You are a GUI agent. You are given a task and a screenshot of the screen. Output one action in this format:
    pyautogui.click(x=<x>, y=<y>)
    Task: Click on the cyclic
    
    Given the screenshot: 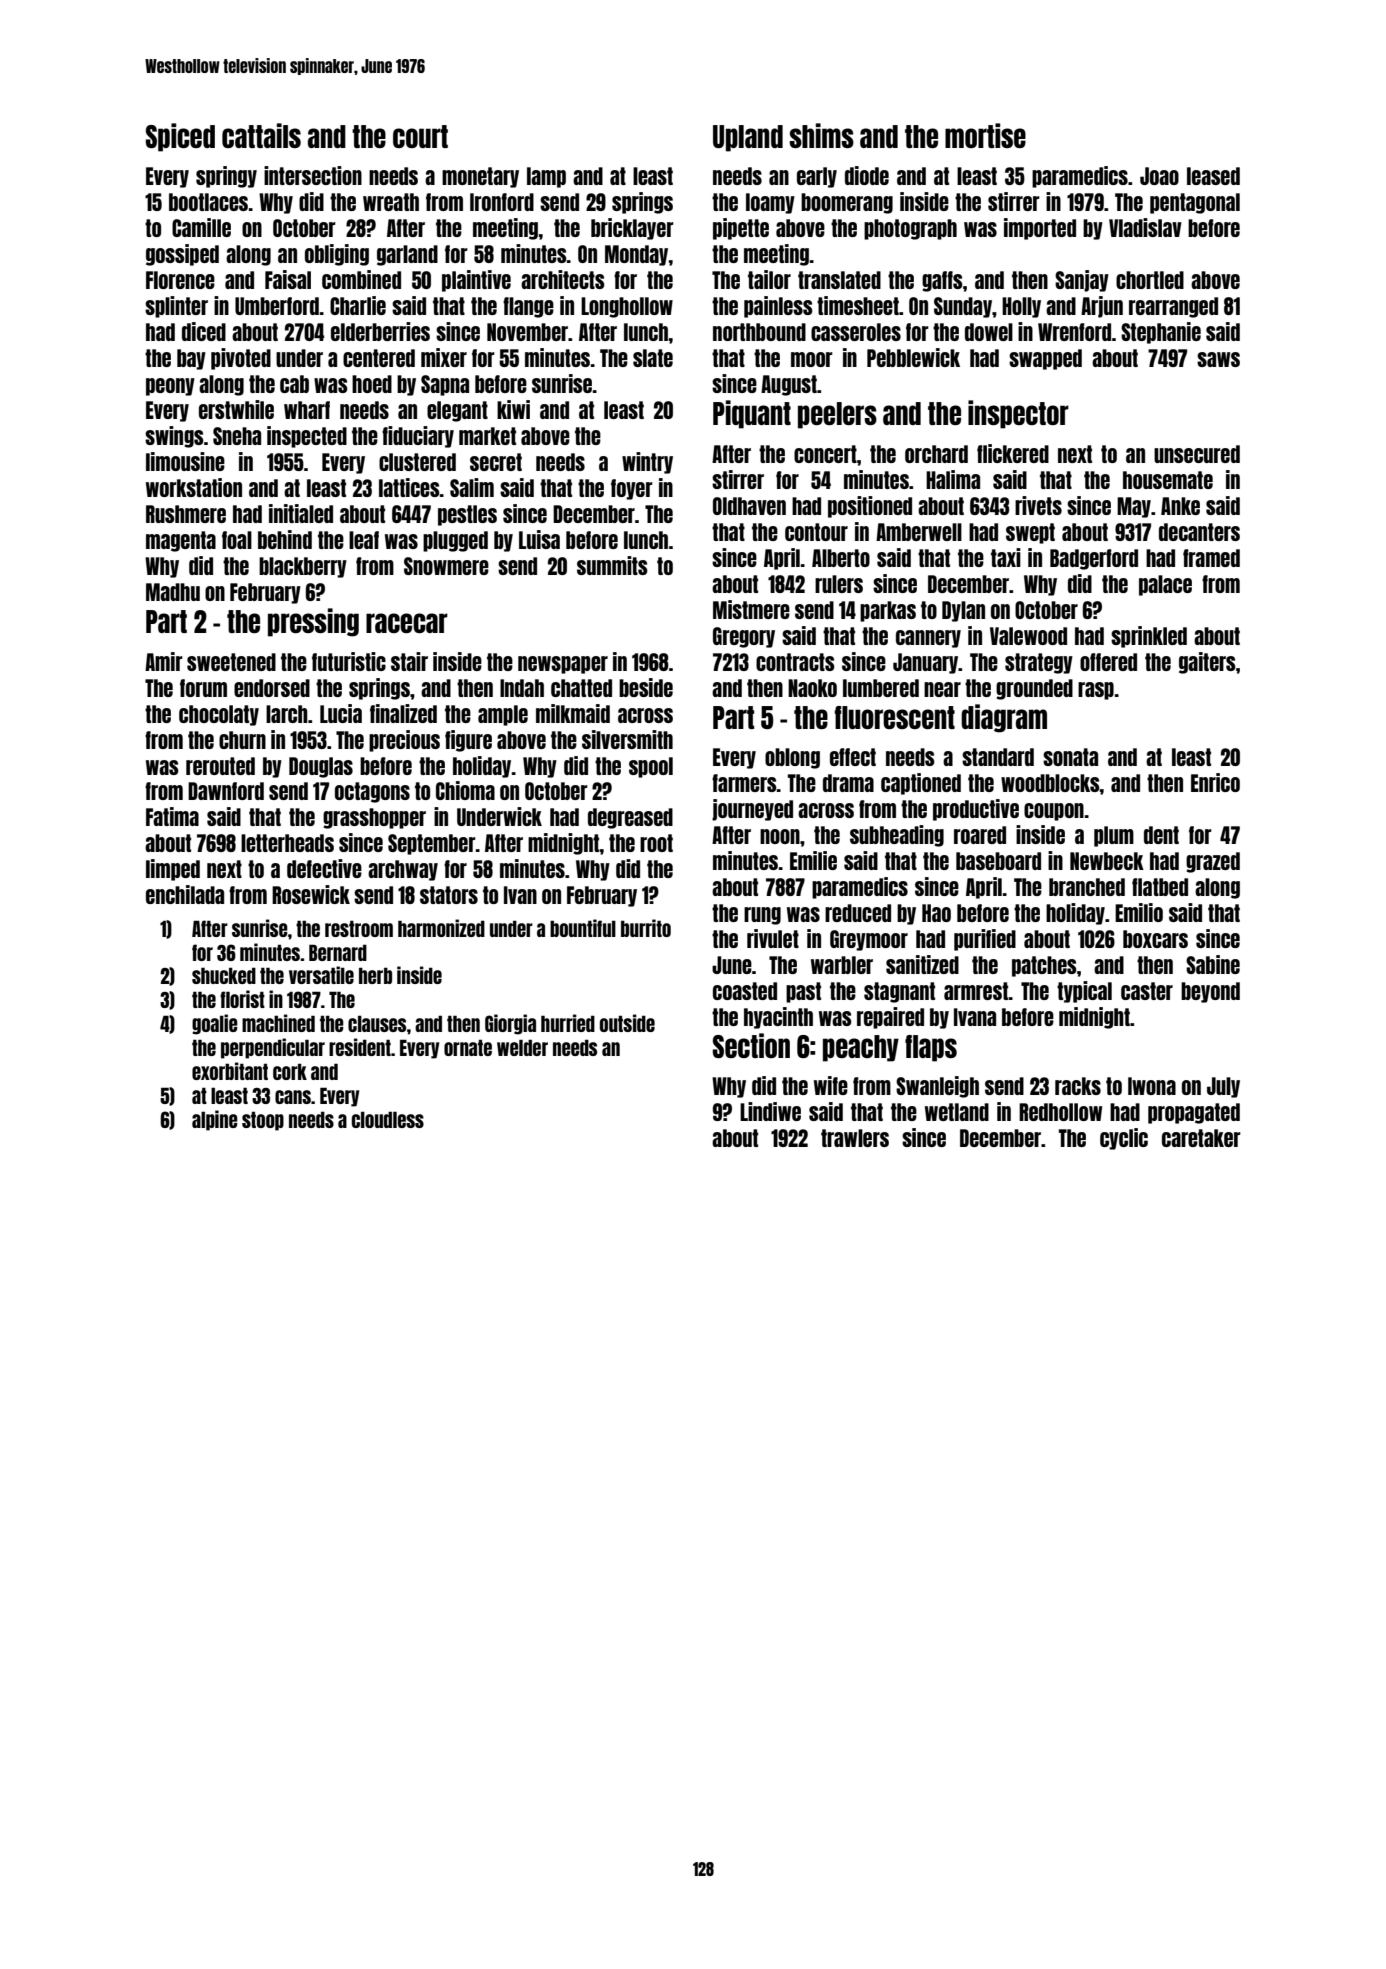 What is the action you would take?
    pyautogui.click(x=1124, y=1139)
